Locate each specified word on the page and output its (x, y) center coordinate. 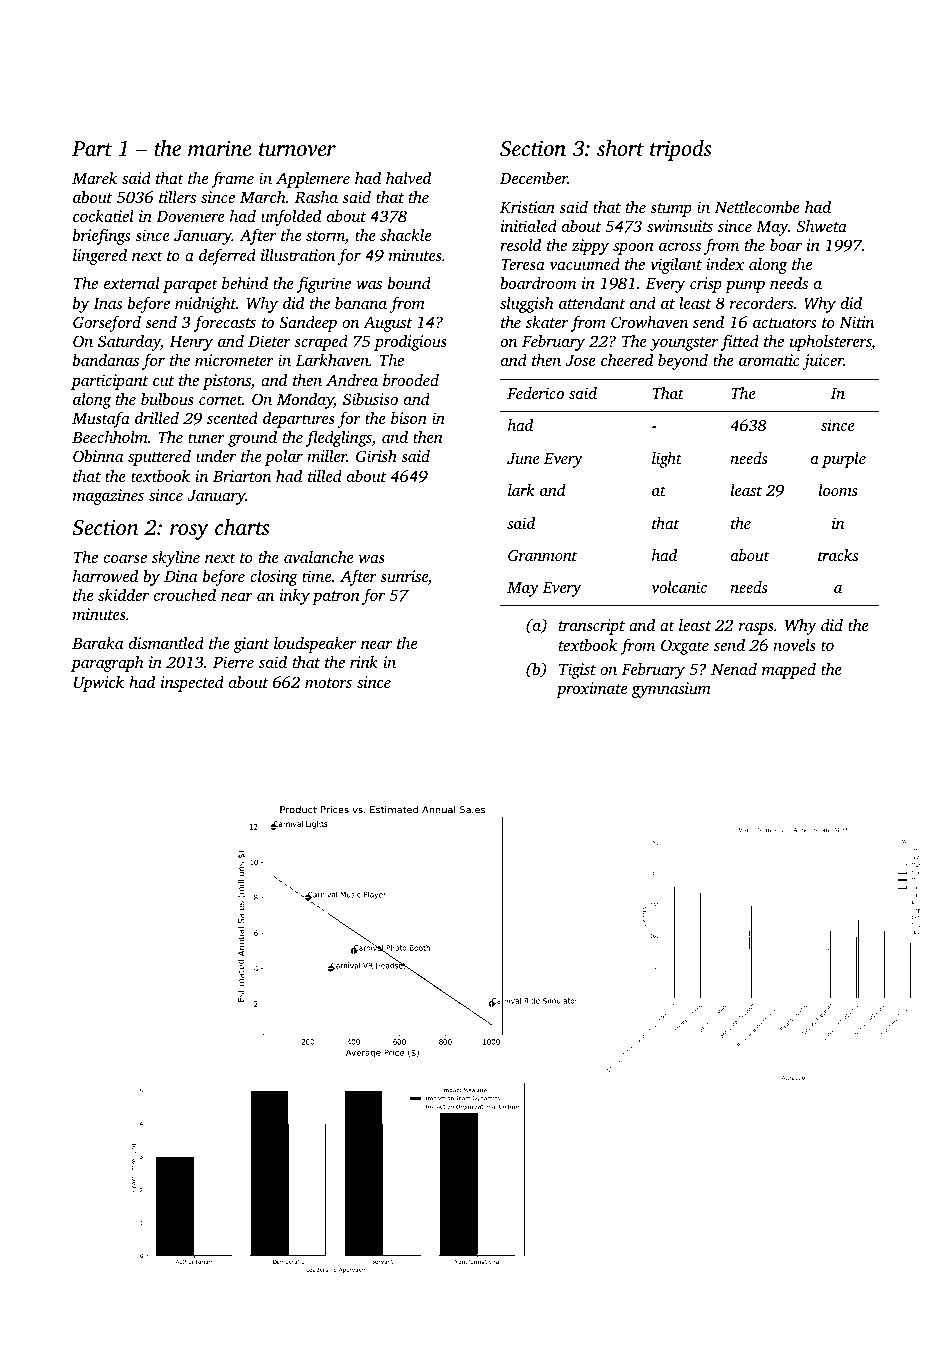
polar (284, 457)
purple (844, 460)
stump (671, 210)
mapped (789, 671)
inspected (192, 684)
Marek (94, 177)
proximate (591, 690)
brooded (411, 380)
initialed (529, 225)
